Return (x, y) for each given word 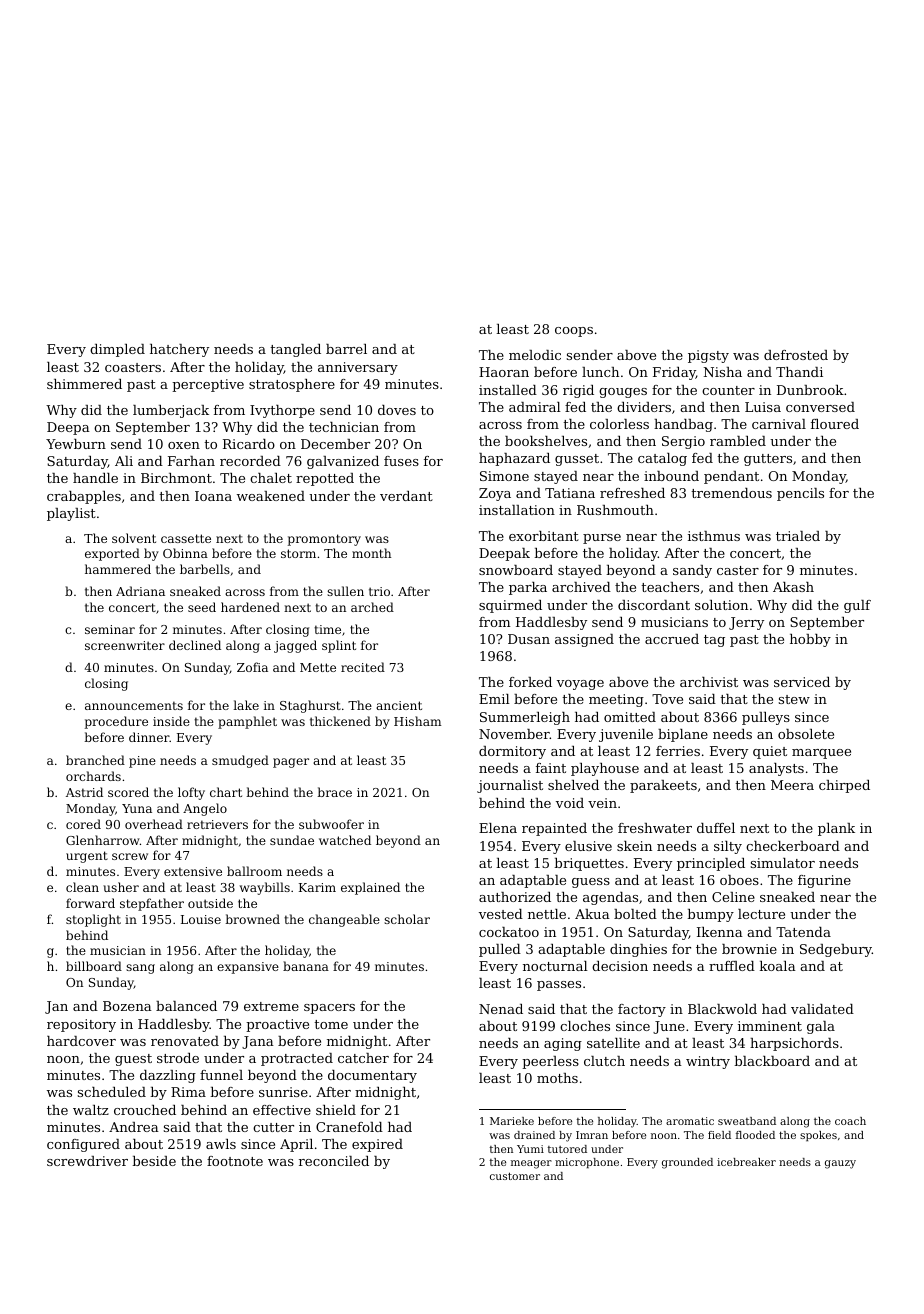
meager (531, 1164)
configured (83, 1145)
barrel (346, 349)
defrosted (796, 355)
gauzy (840, 1164)
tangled (295, 350)
